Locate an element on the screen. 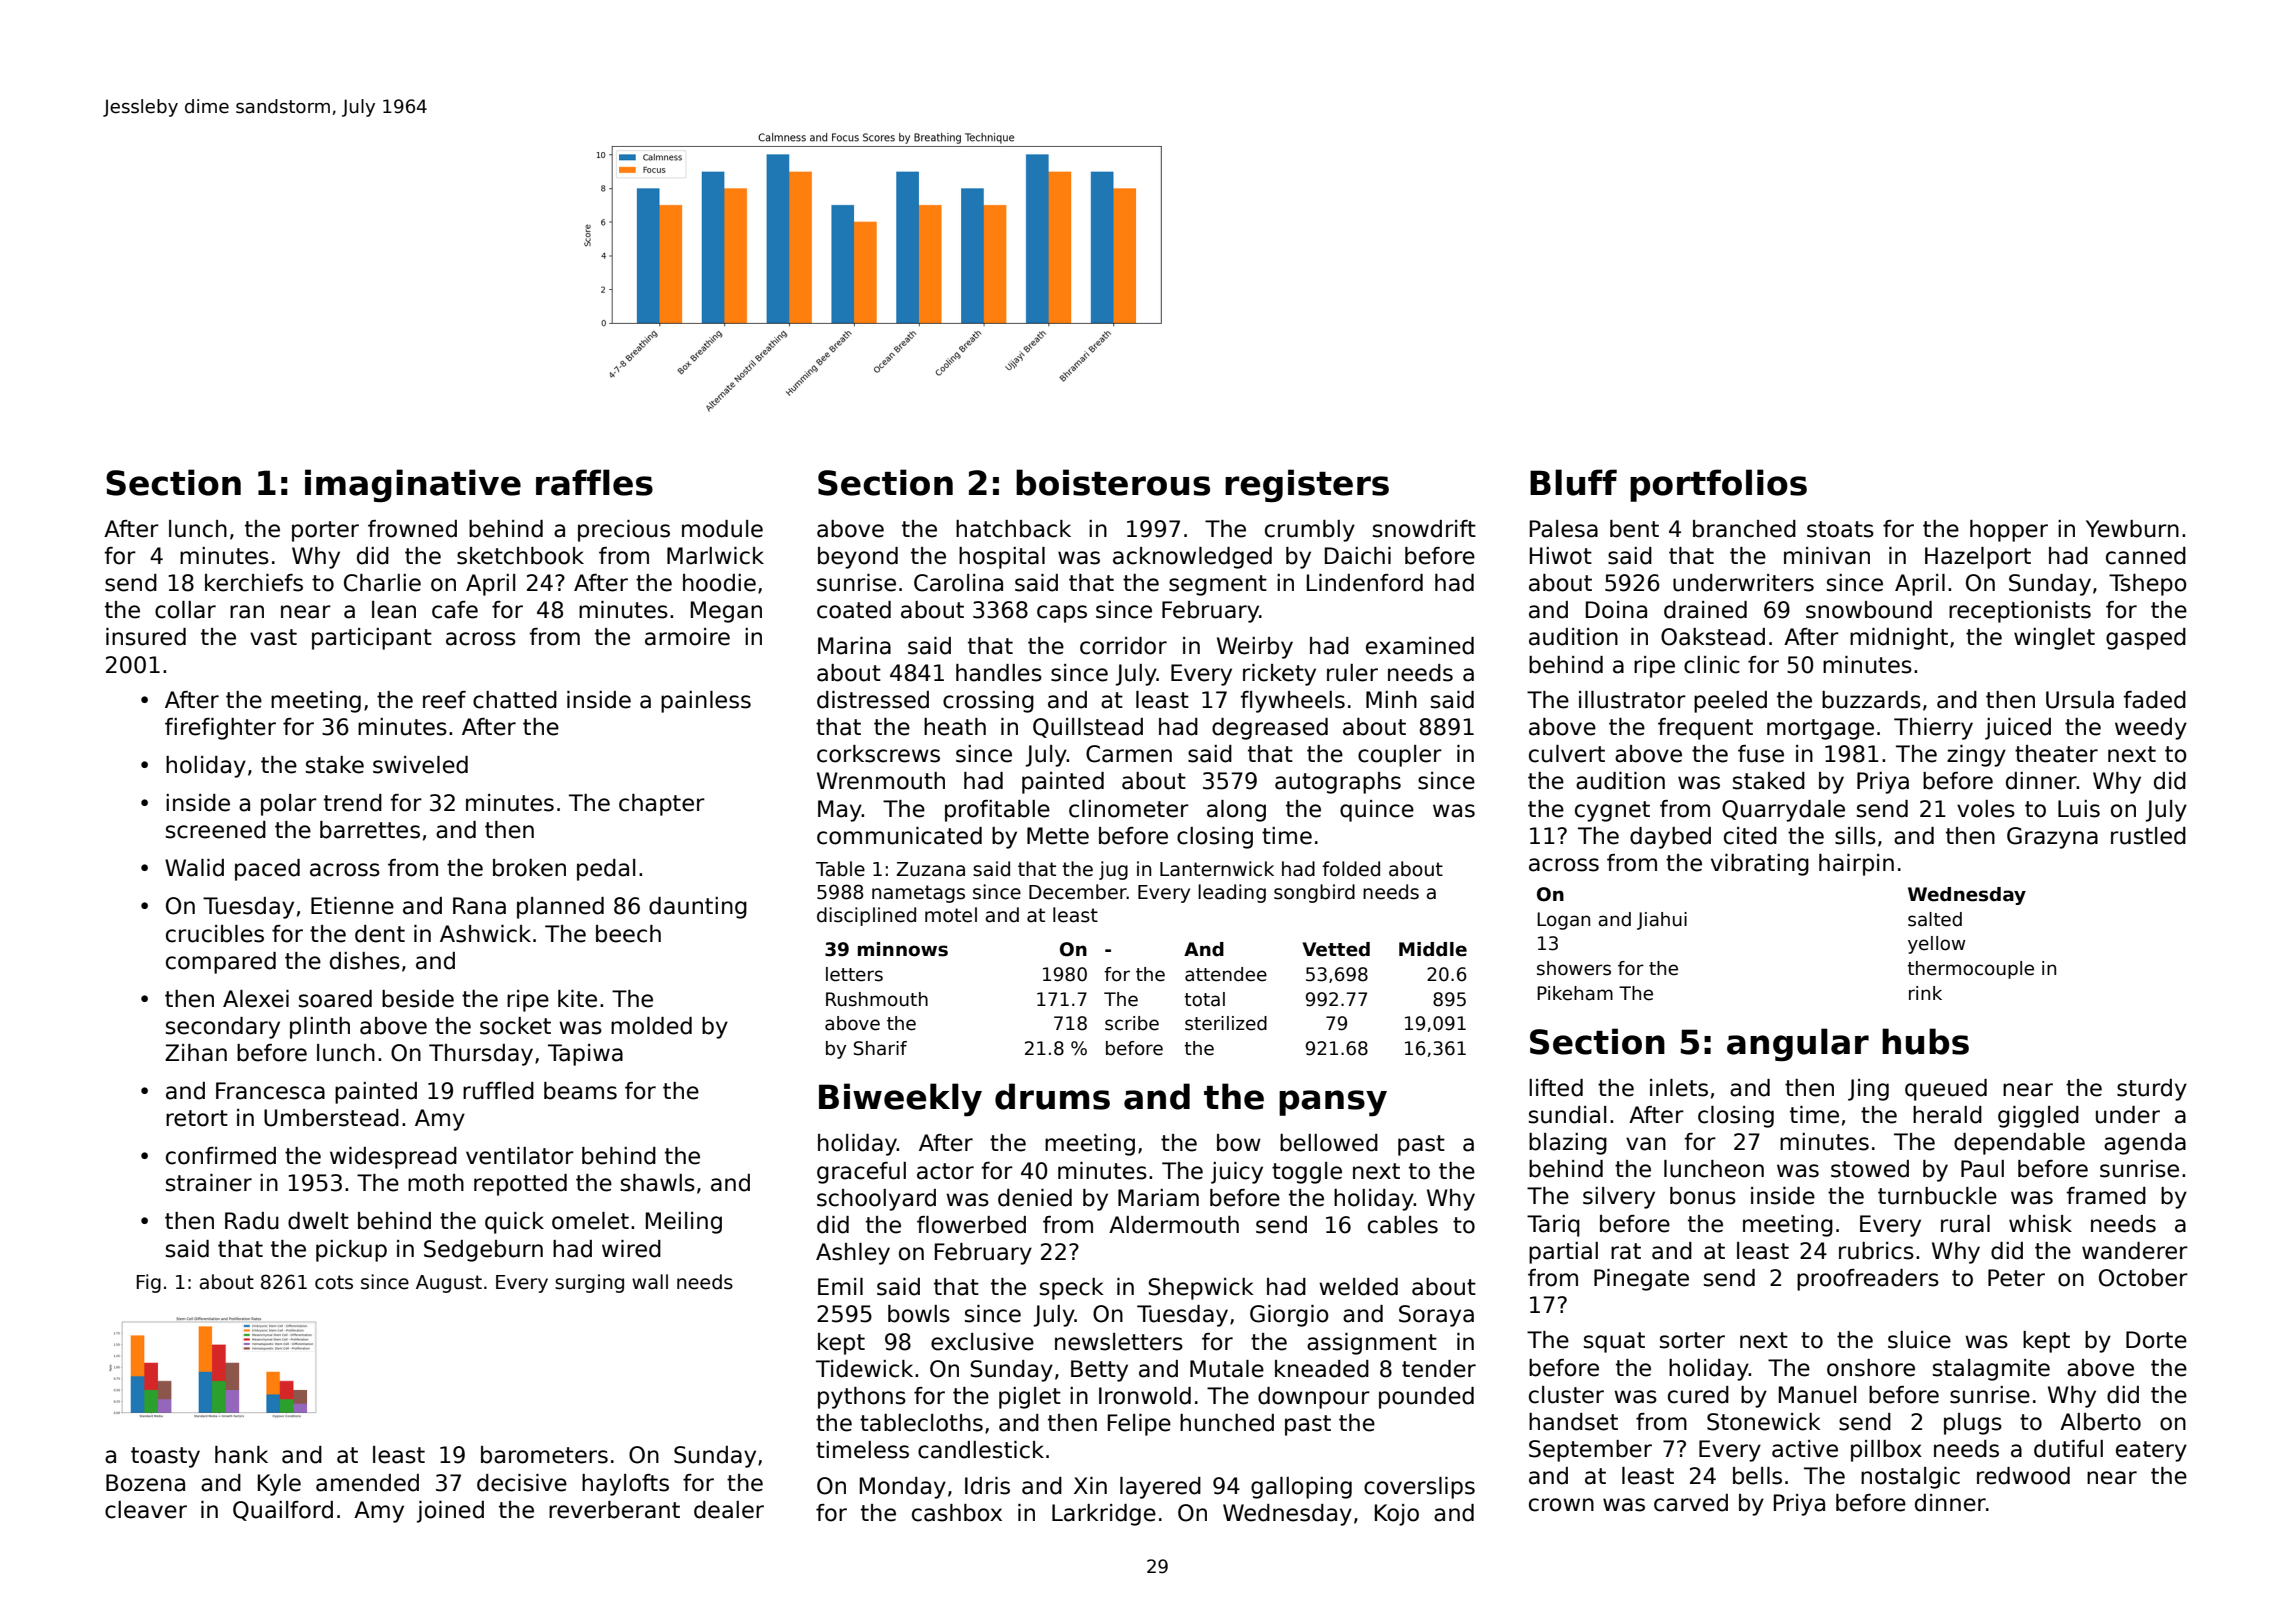 This screenshot has width=2292, height=1620. drums is located at coordinates (1052, 1096).
